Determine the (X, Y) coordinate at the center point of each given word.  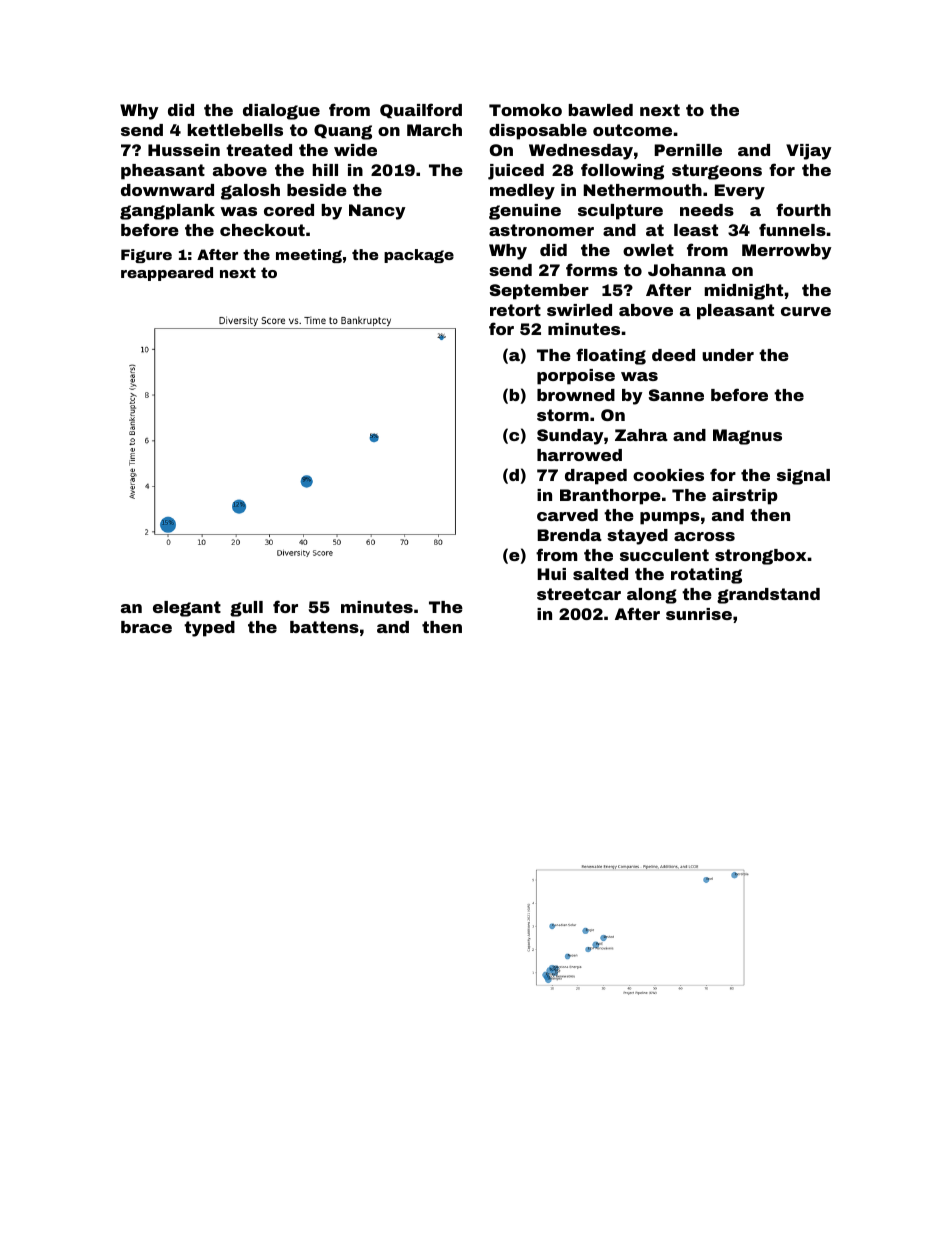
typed (209, 629)
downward (167, 190)
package (419, 256)
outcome (632, 130)
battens (324, 627)
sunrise (699, 614)
